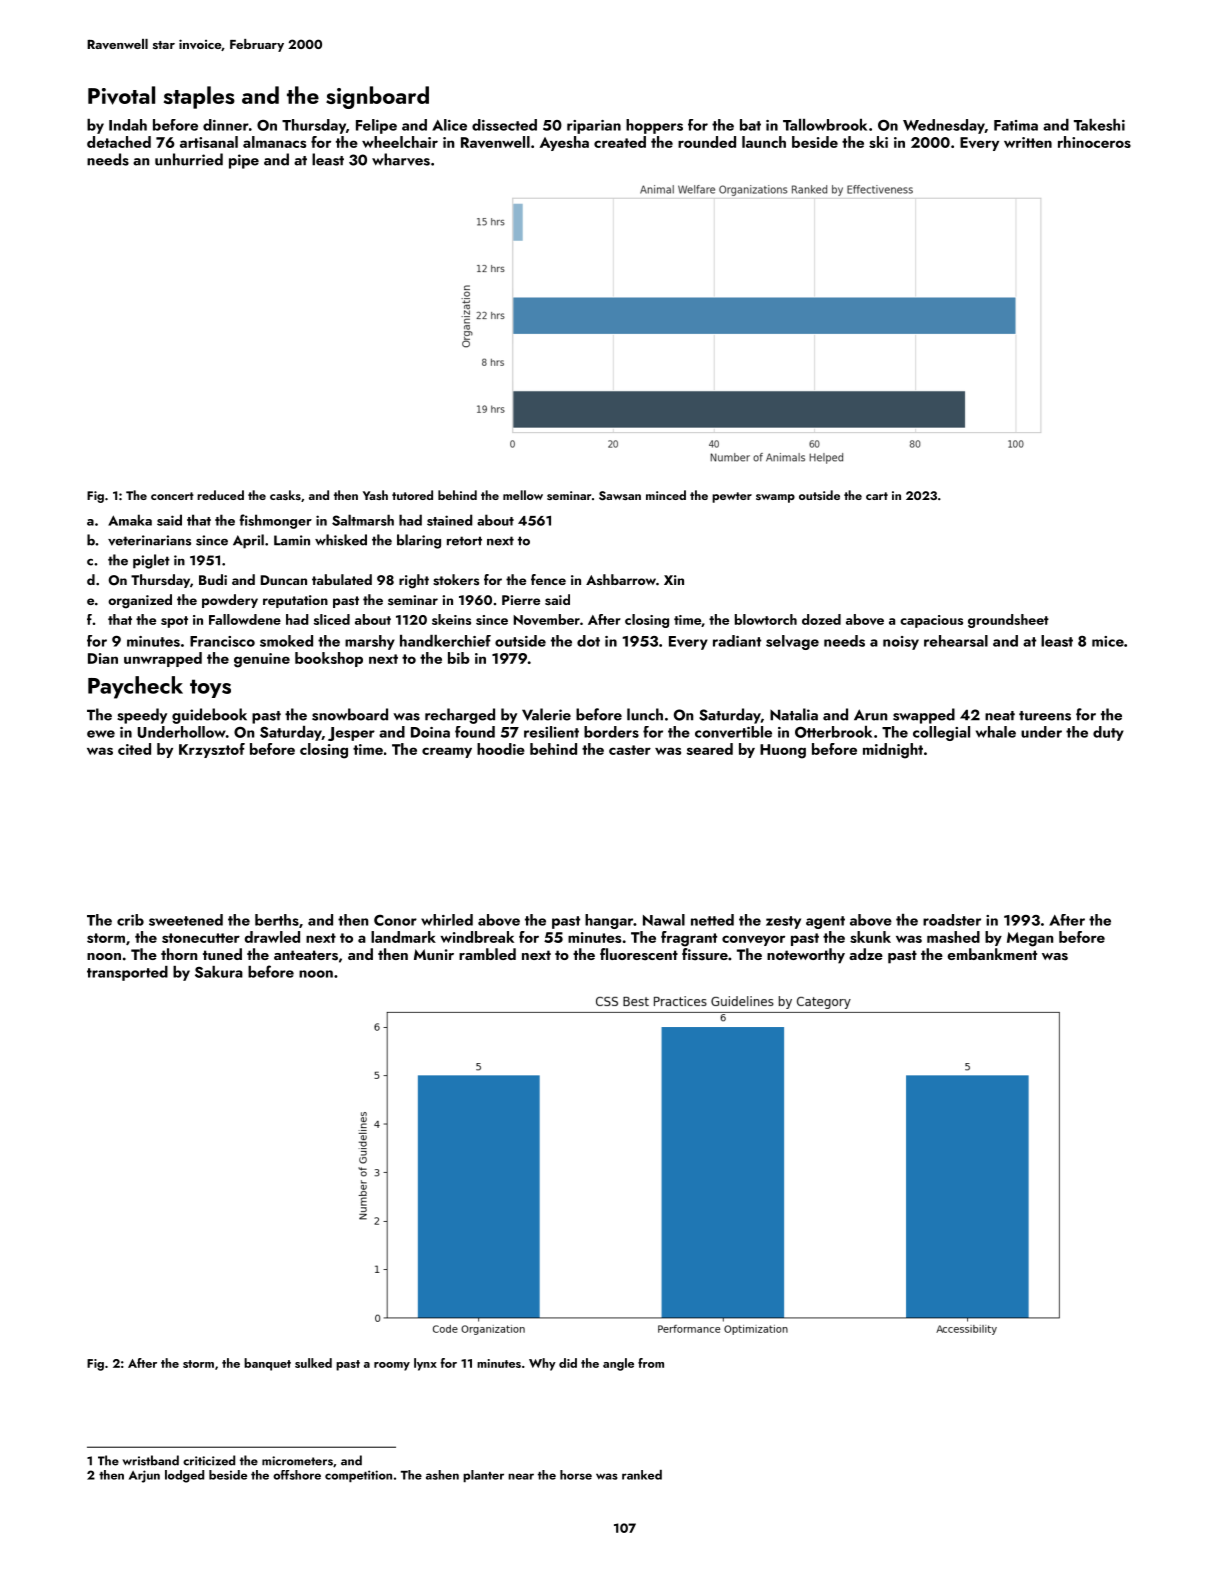 The width and height of the image is (1226, 1586). Describe the element at coordinates (1030, 939) in the image. I see `Megan` at that location.
